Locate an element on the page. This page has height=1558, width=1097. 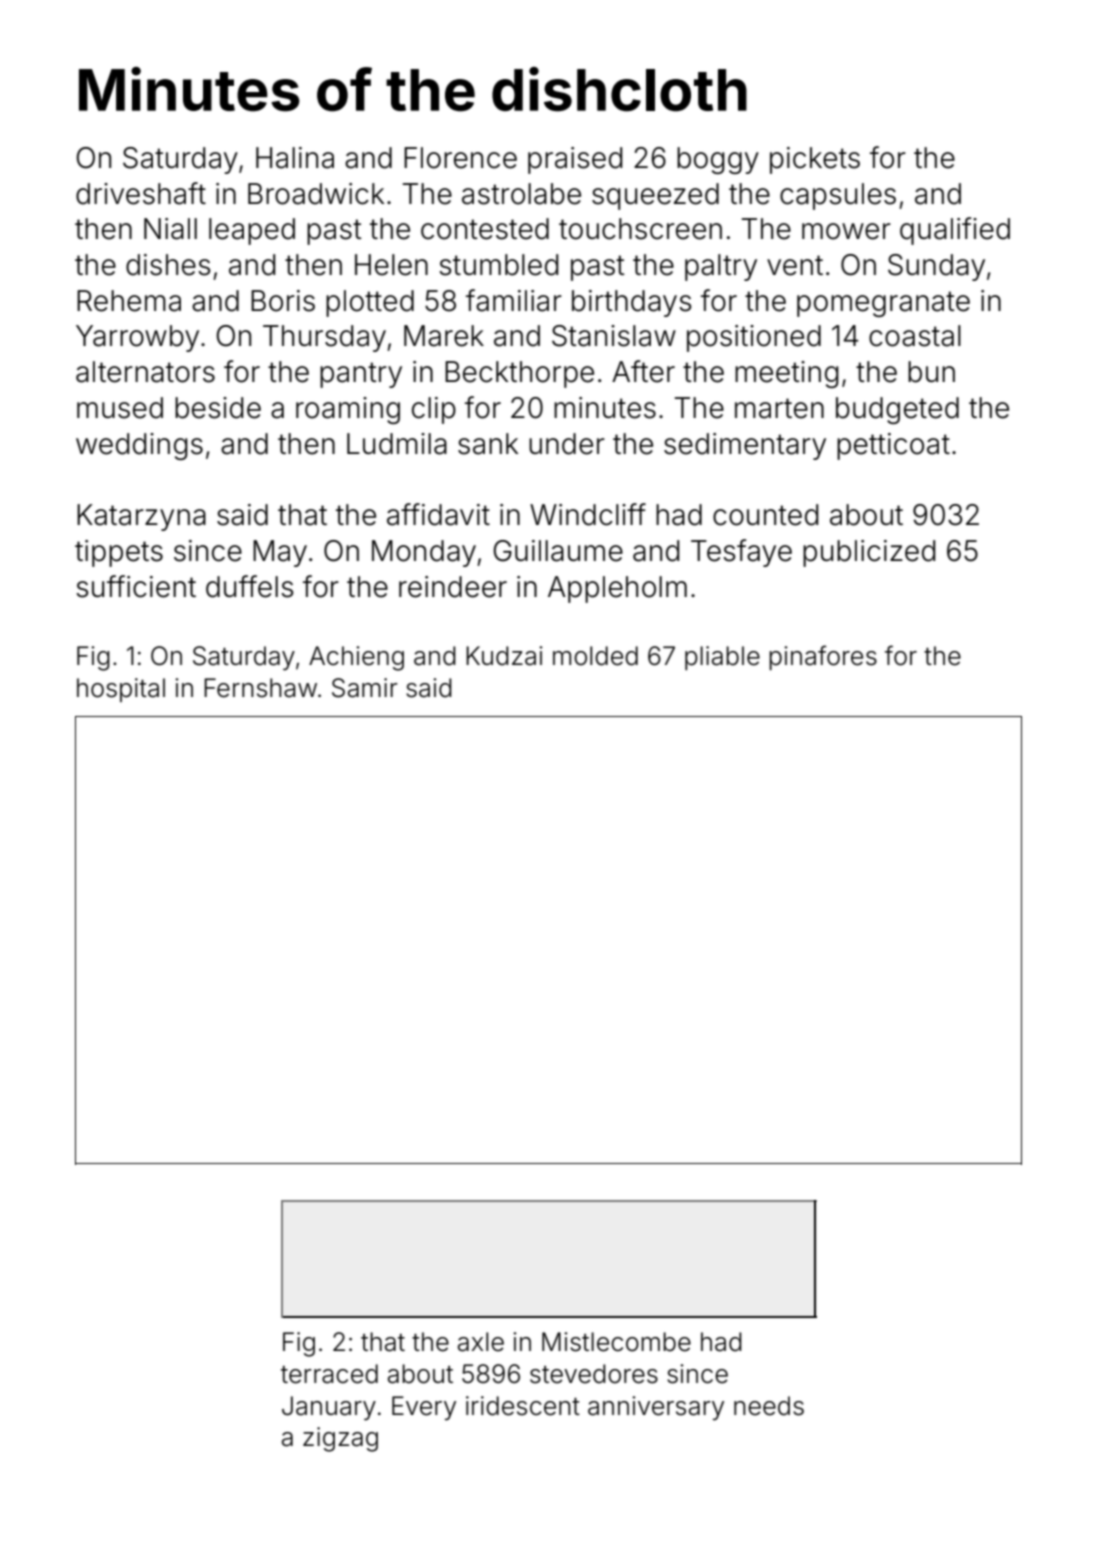
Mistlecombe is located at coordinates (616, 1342).
